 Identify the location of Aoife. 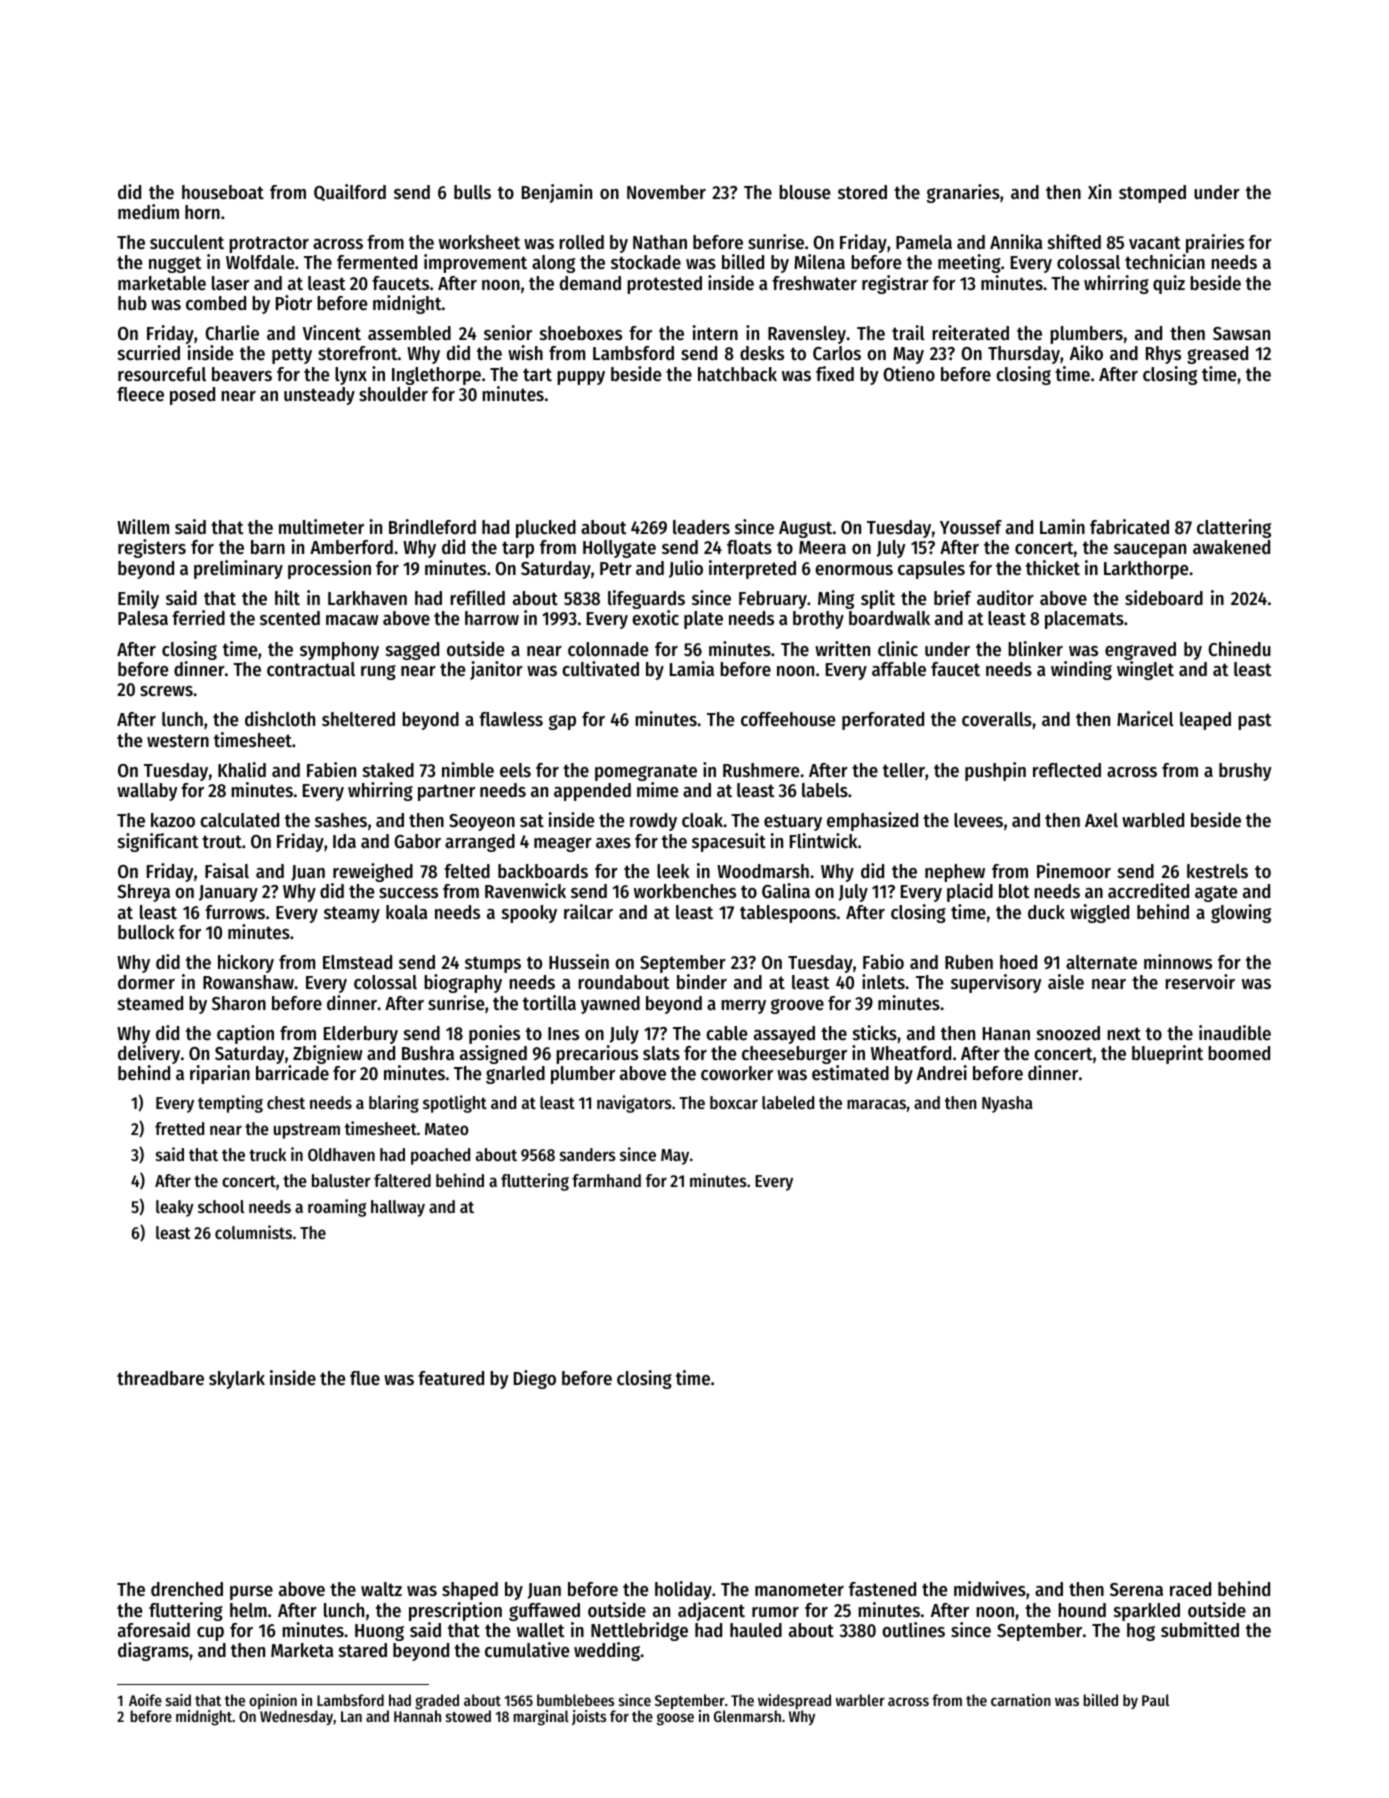
(145, 1700).
